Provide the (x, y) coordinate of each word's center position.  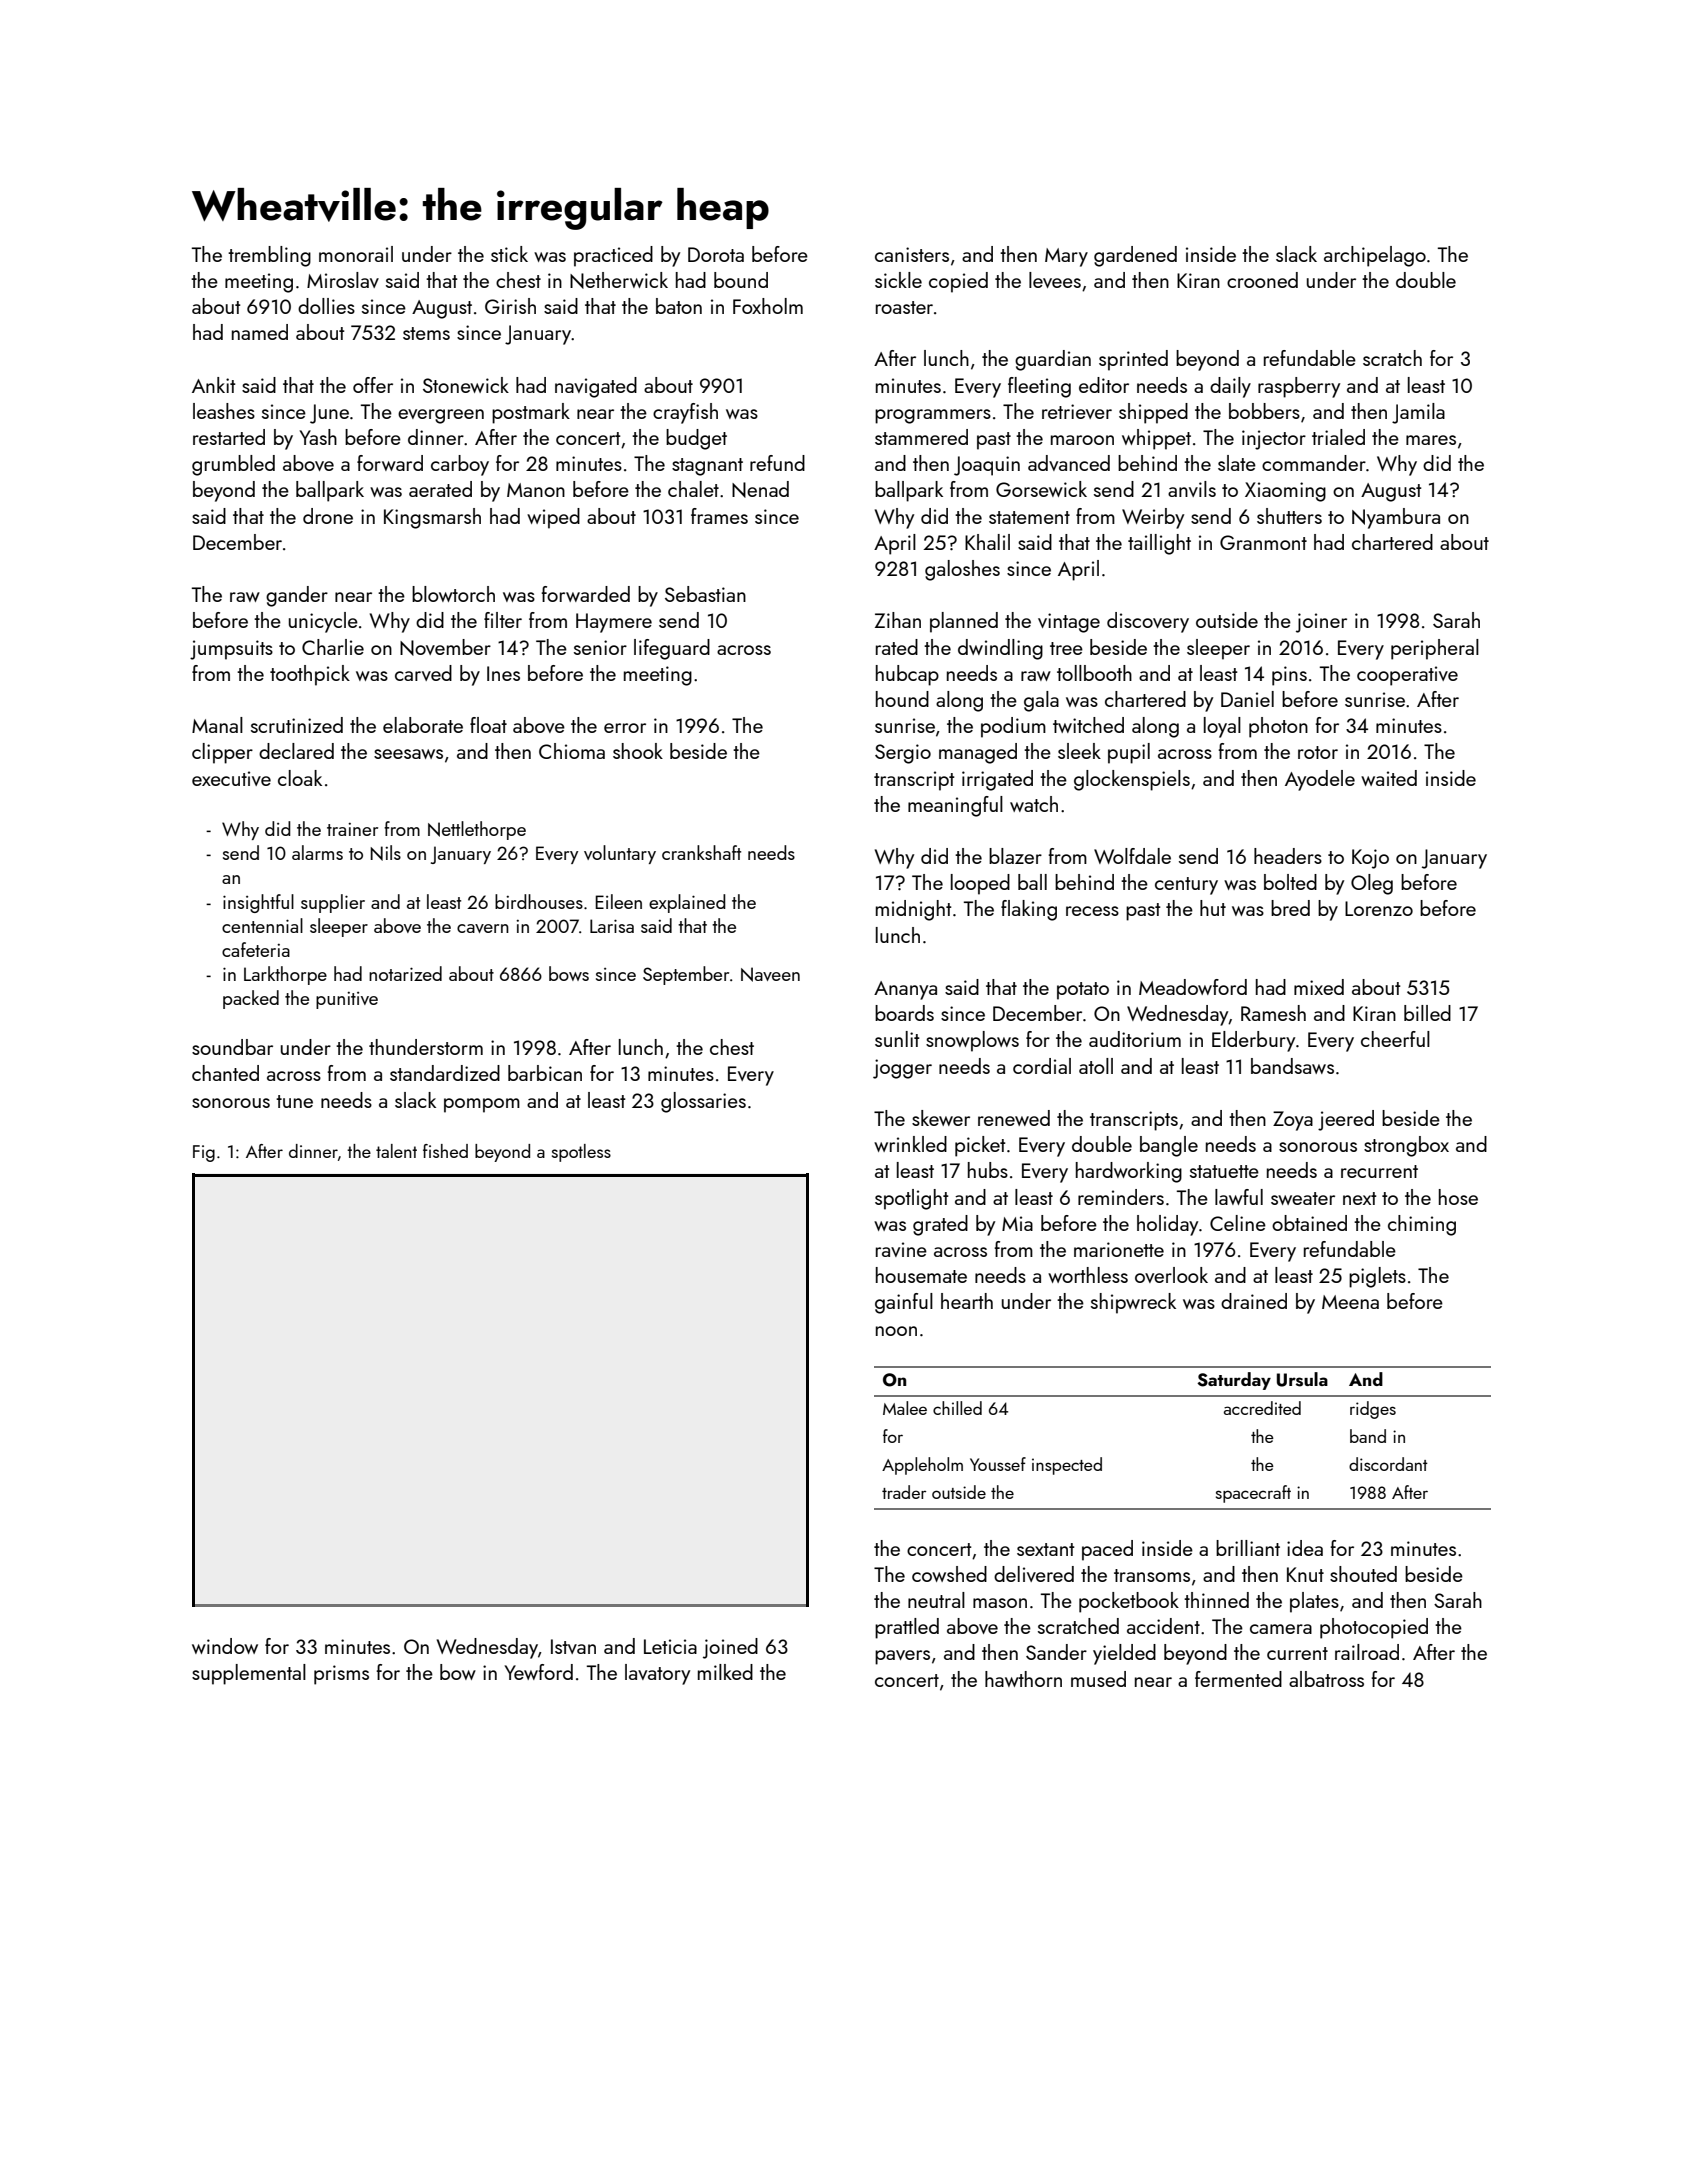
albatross (1326, 1679)
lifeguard (672, 649)
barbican (545, 1073)
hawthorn (1023, 1679)
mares (1431, 440)
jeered (1346, 1120)
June (329, 414)
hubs (988, 1170)
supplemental (249, 1674)
